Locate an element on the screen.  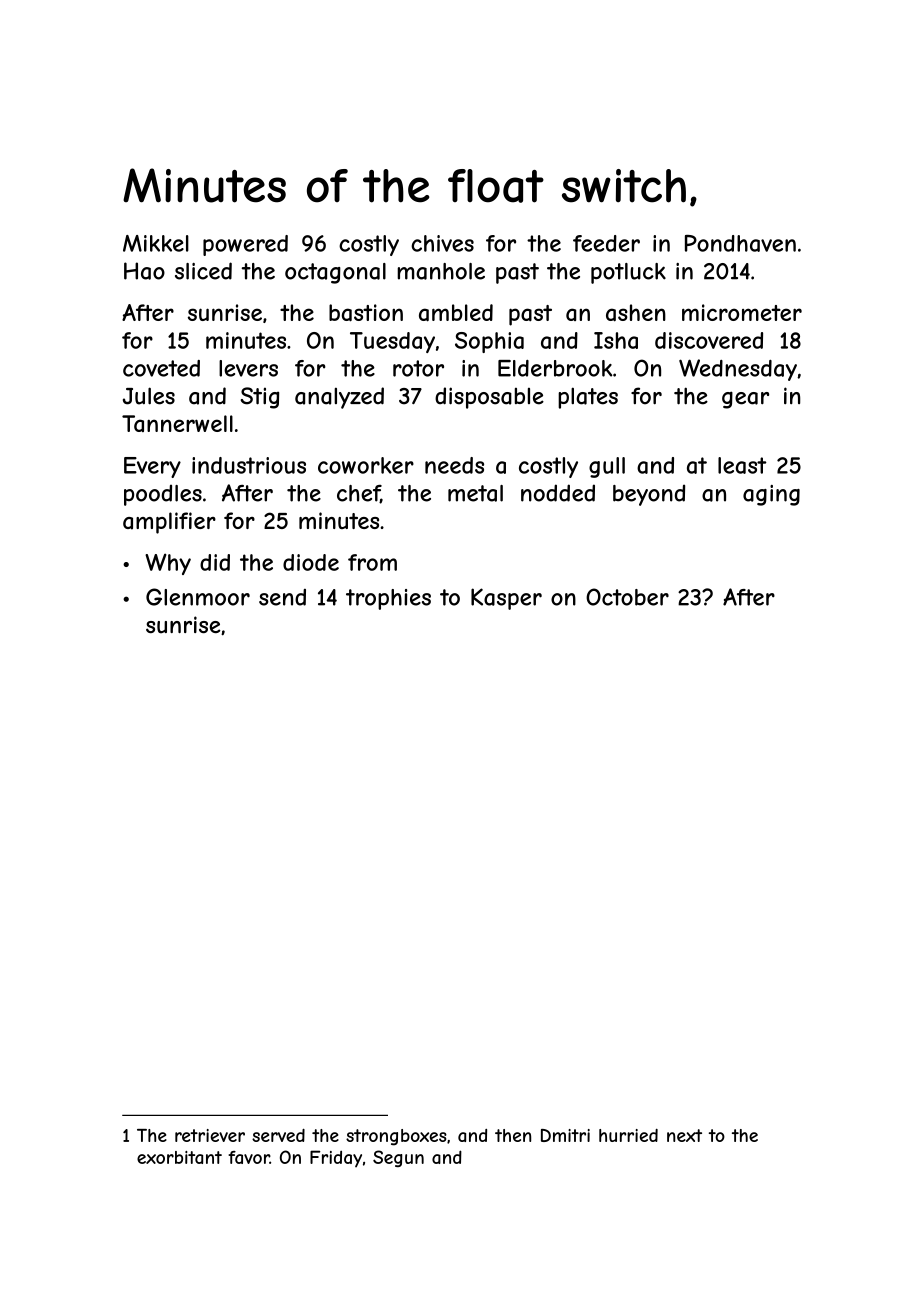
favor is located at coordinates (249, 1157).
